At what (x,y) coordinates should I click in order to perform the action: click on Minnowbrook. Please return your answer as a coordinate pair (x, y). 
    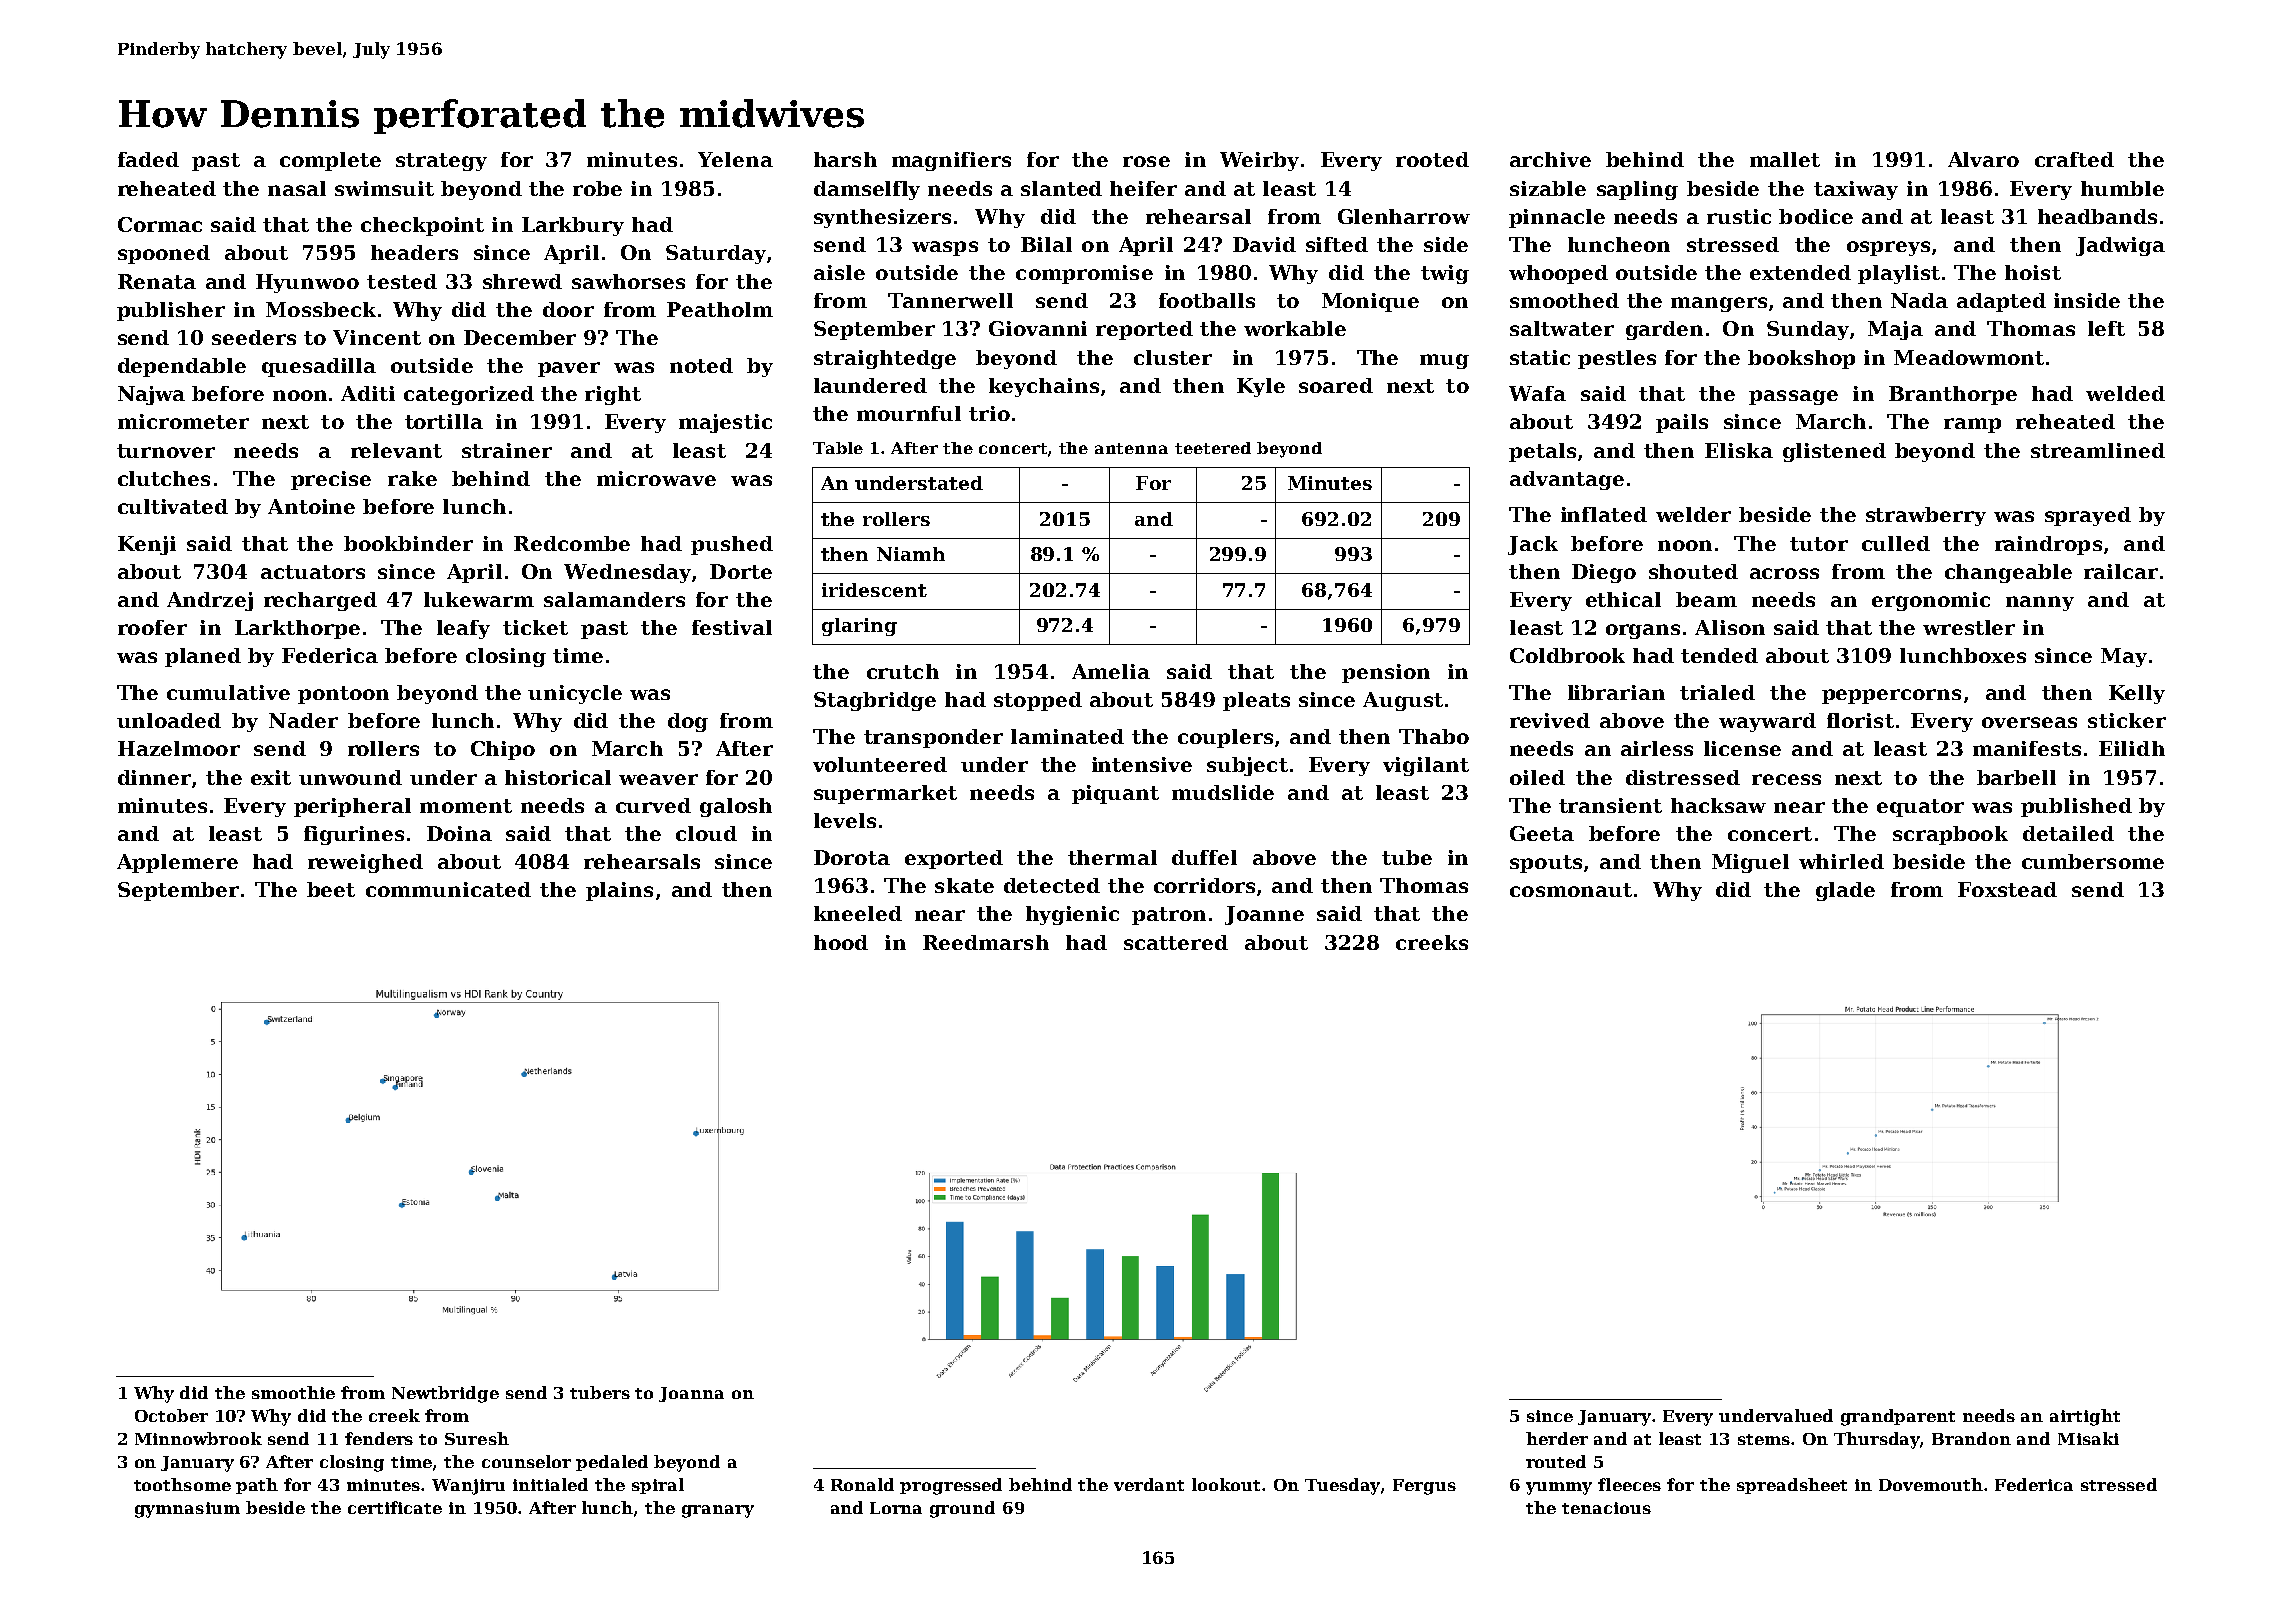
    Looking at the image, I should click on (198, 1438).
